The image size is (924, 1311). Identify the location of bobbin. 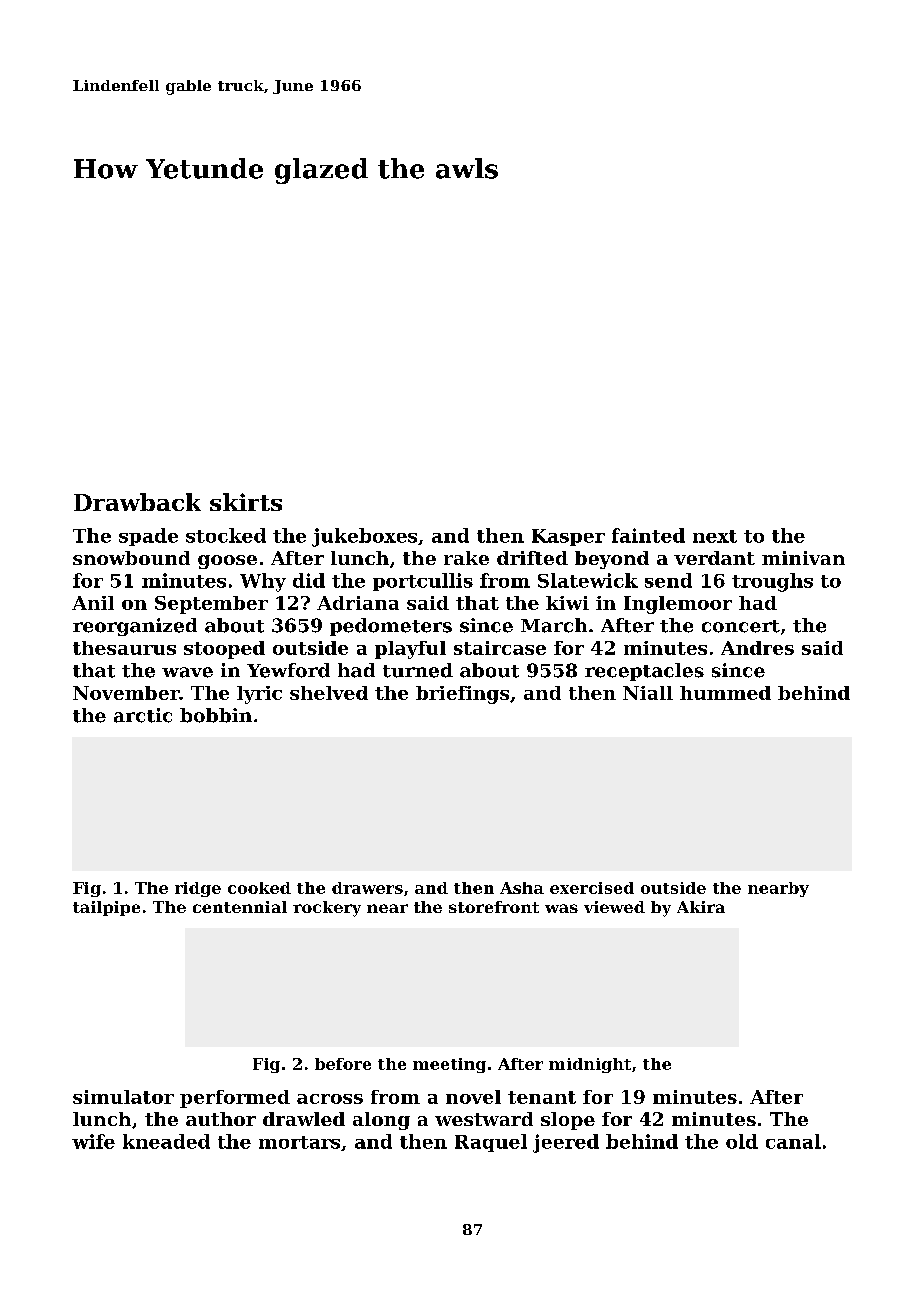
(216, 715).
